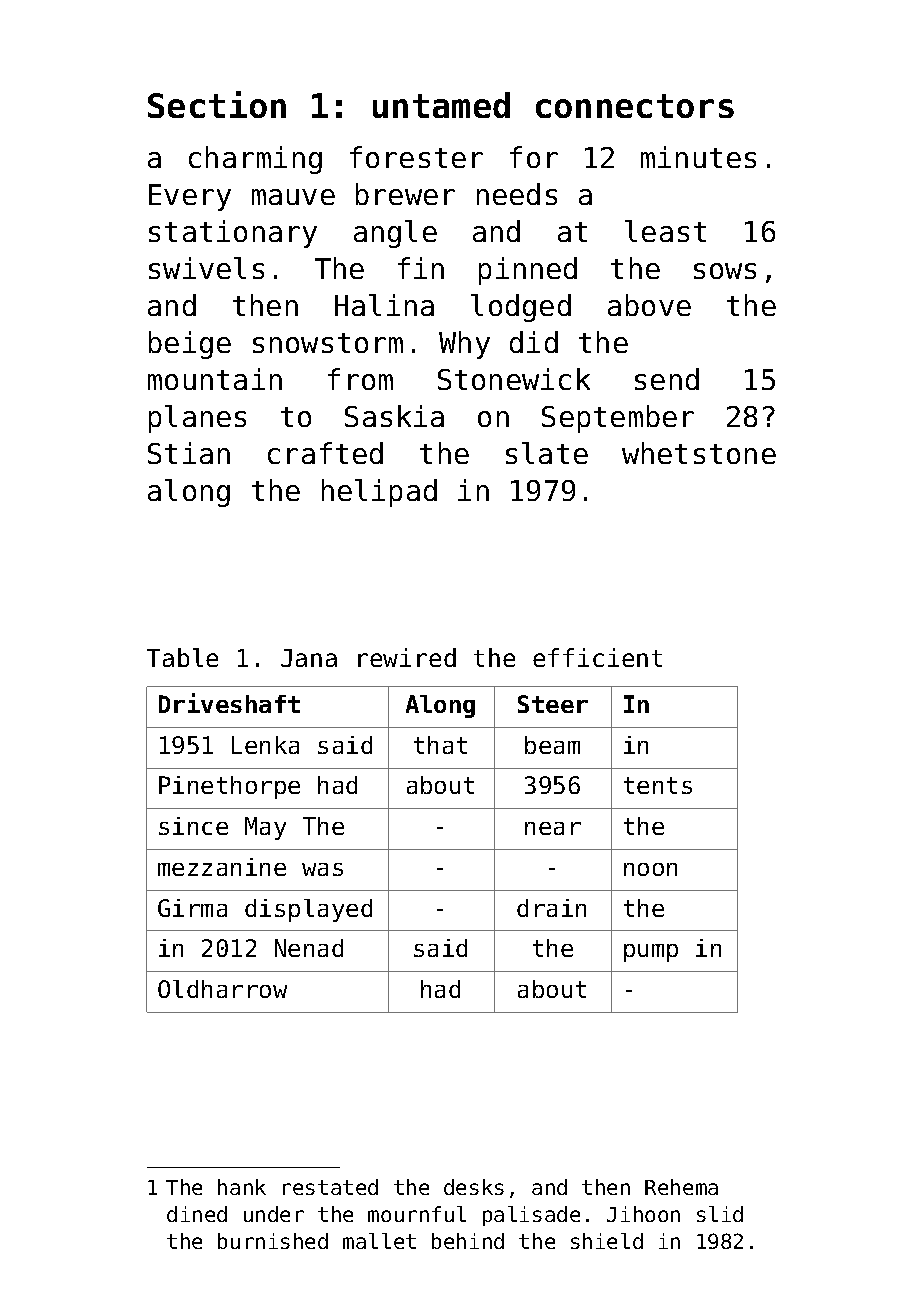 The width and height of the image is (924, 1311). I want to click on minutes, so click(698, 157).
